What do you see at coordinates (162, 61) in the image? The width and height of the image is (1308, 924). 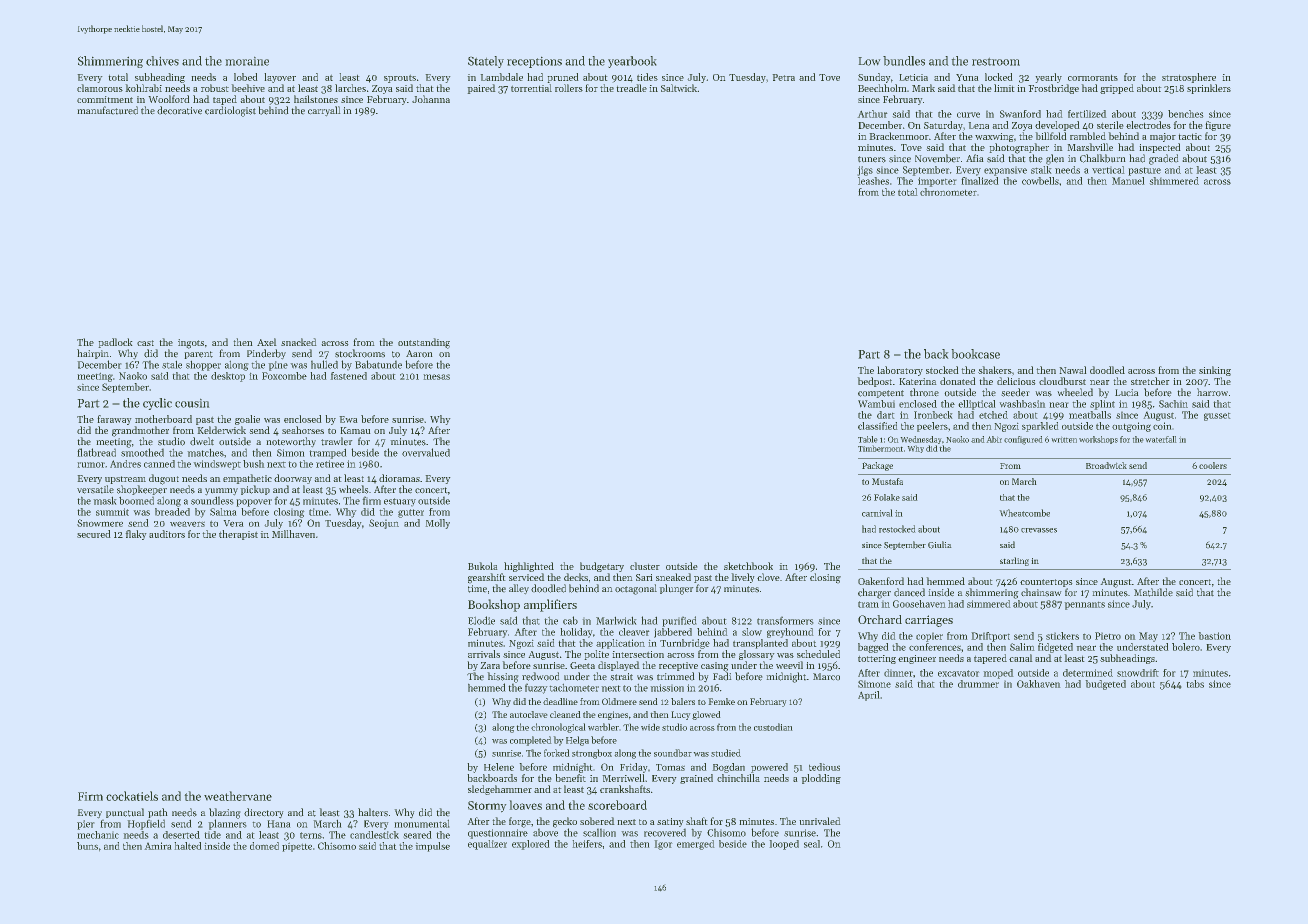 I see `chives` at bounding box center [162, 61].
